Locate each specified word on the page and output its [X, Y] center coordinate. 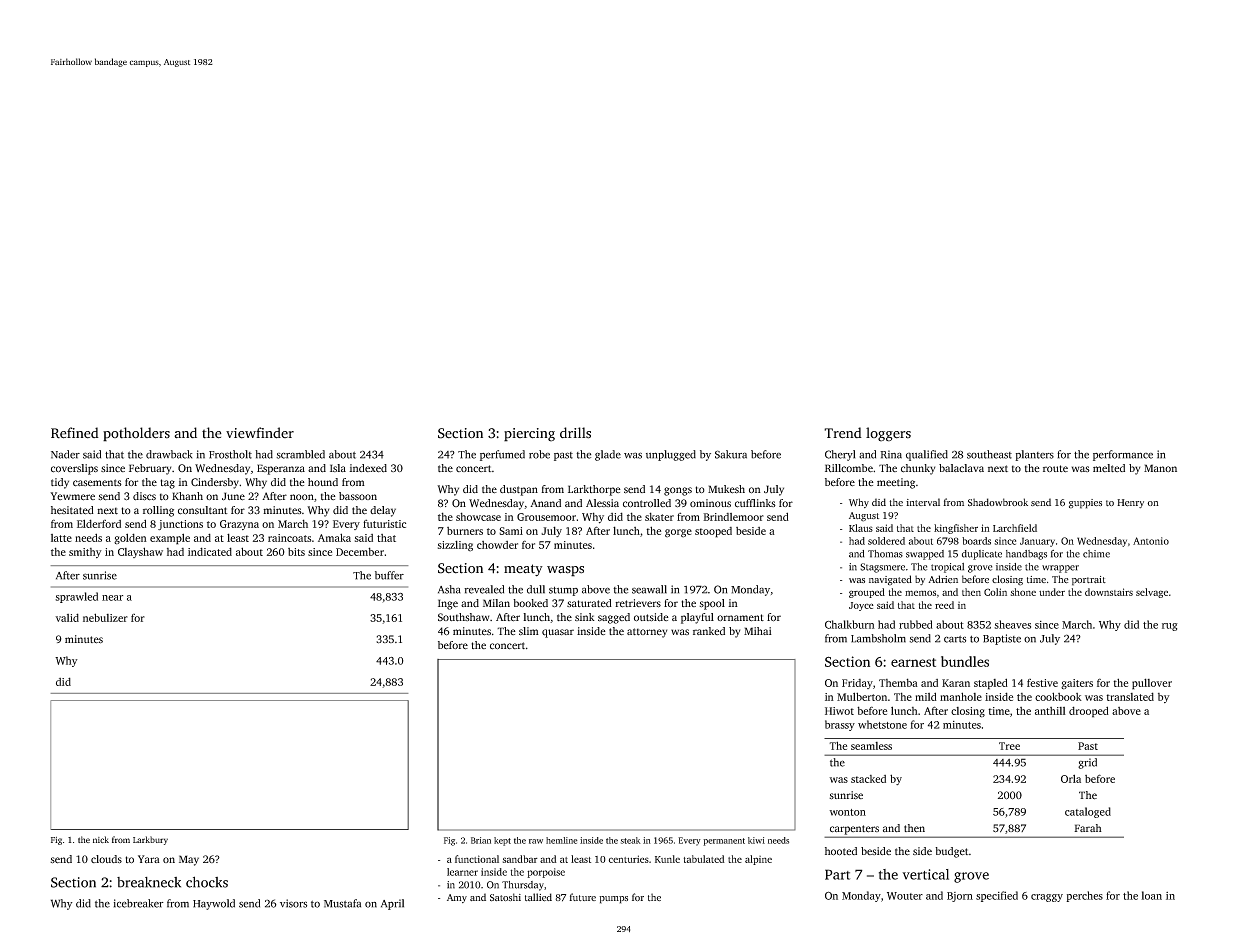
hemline [562, 840]
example [170, 539]
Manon [1160, 468]
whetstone [882, 724]
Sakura [731, 454]
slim [529, 631]
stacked [868, 779]
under [1052, 592]
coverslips [74, 469]
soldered [886, 541]
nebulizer [105, 617]
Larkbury [150, 840]
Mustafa [342, 903]
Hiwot [839, 711]
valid [67, 617]
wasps [565, 571]
